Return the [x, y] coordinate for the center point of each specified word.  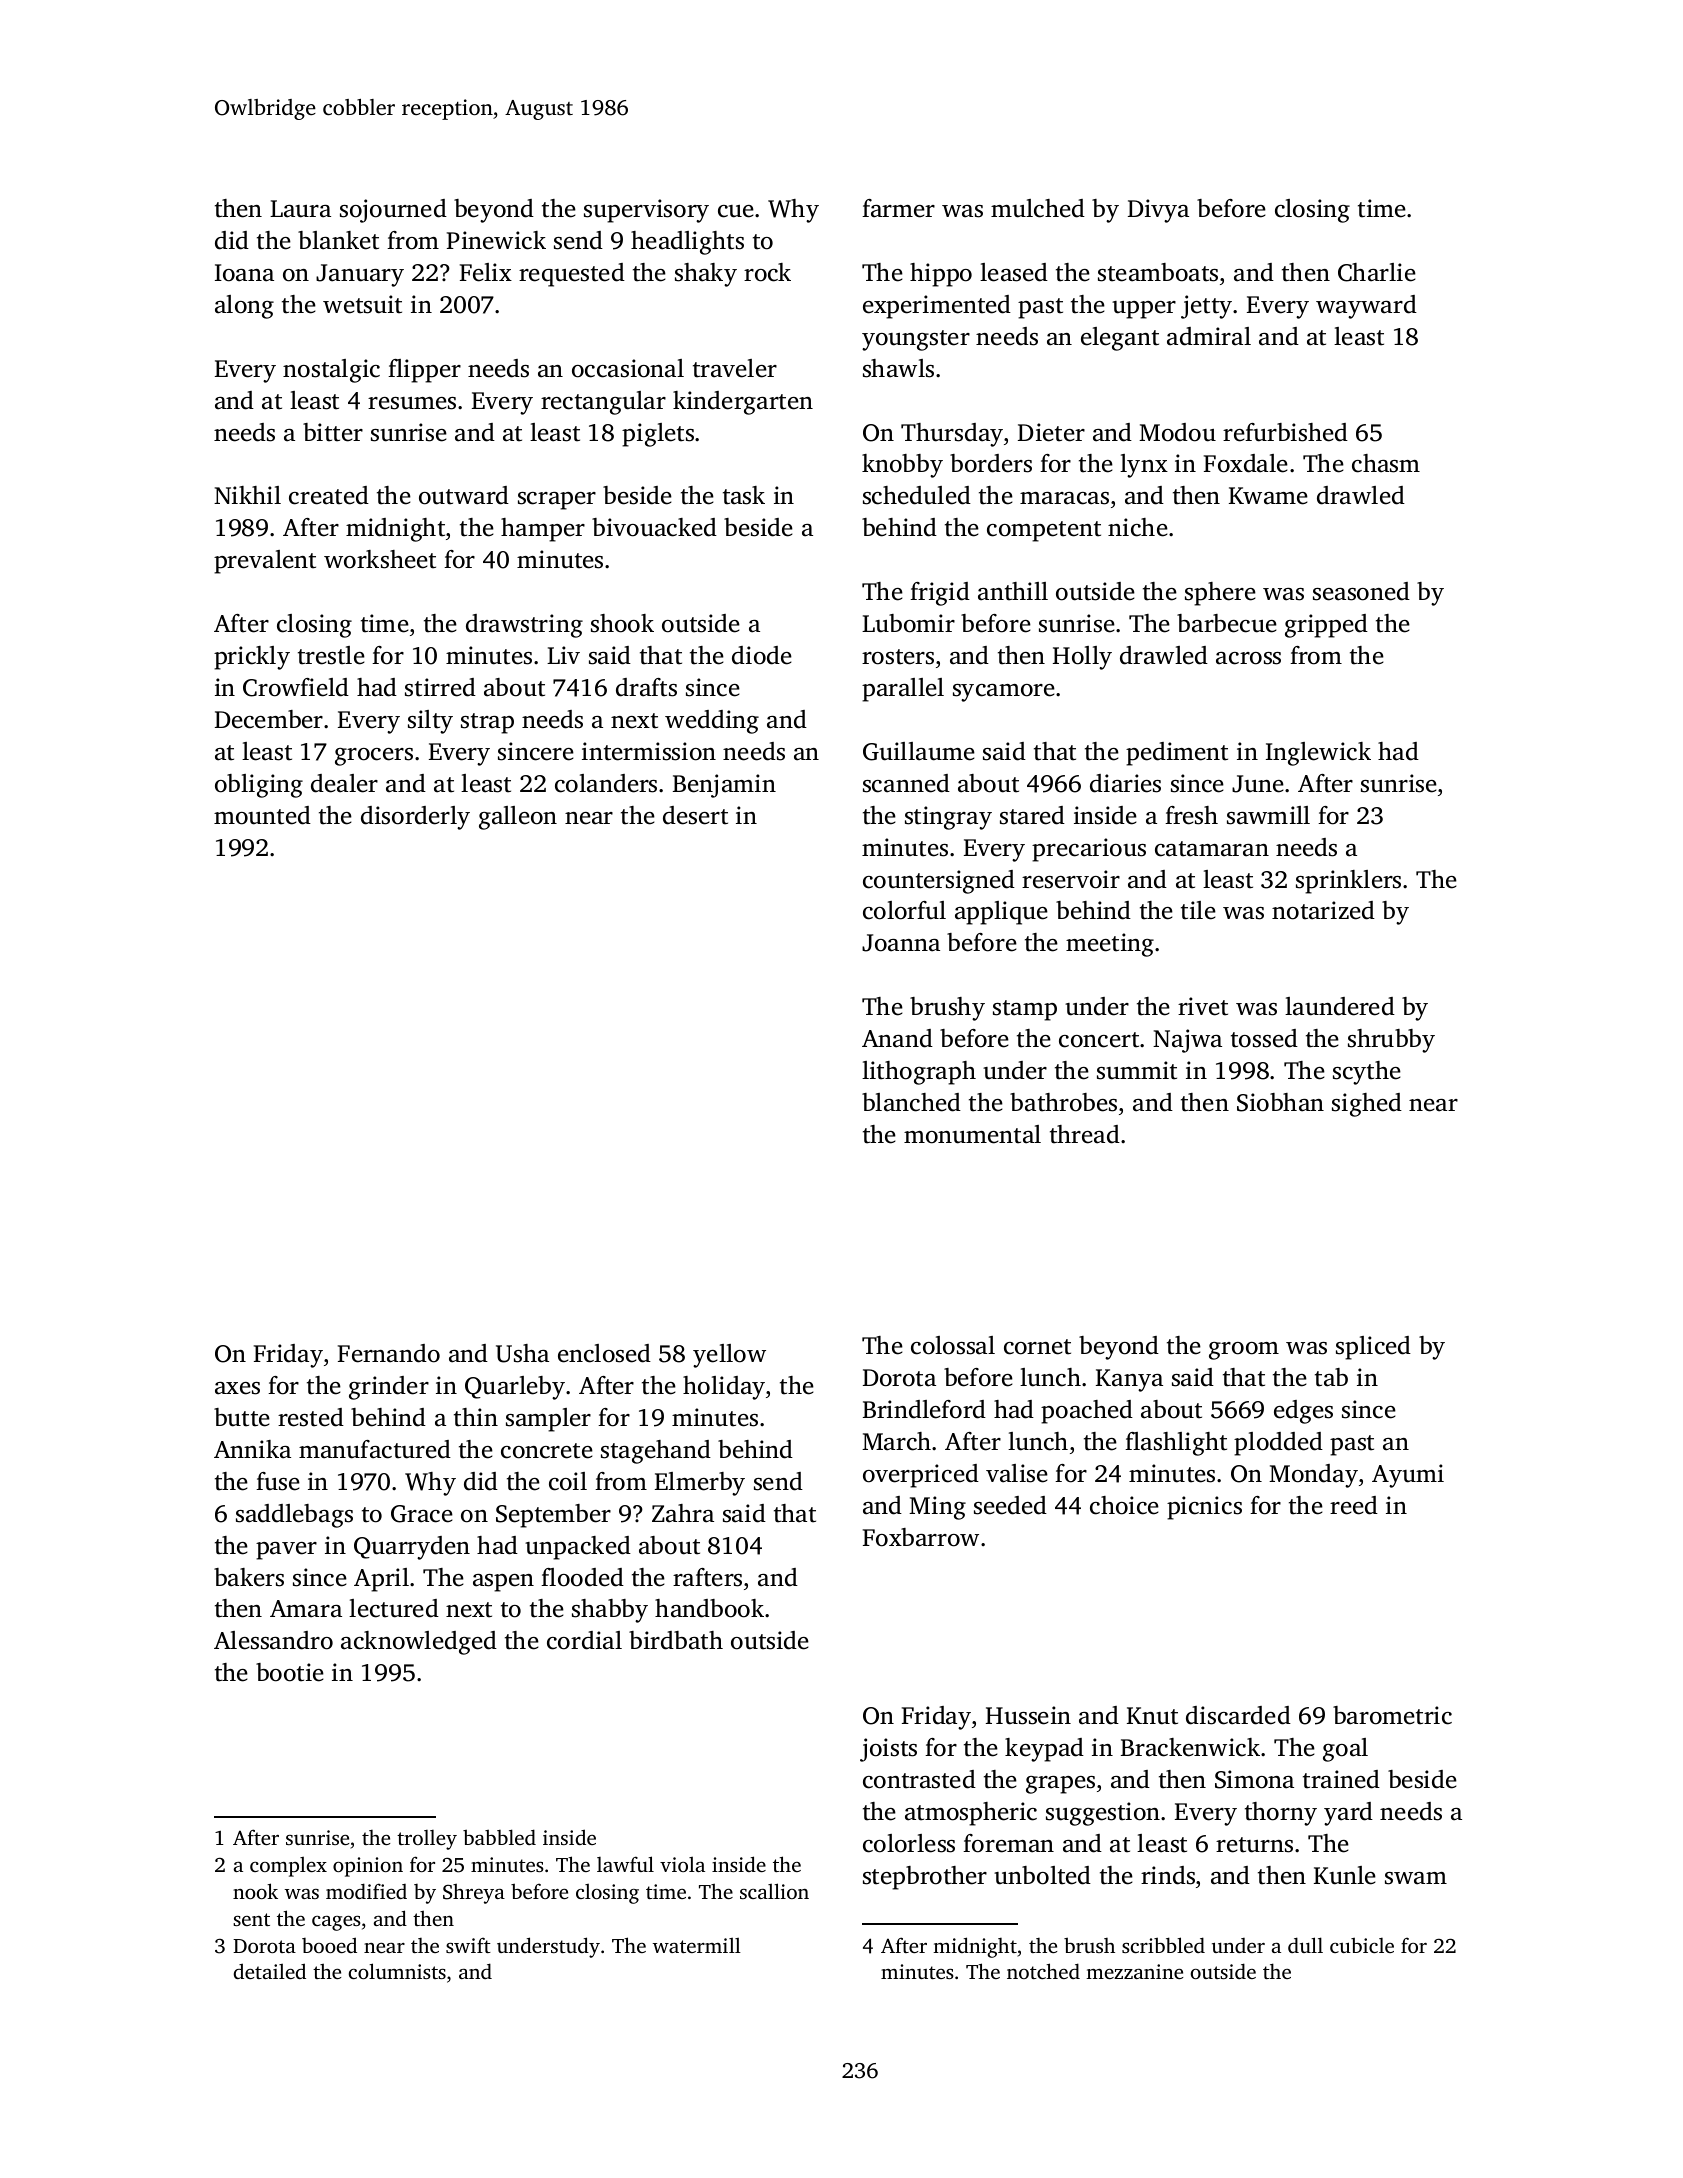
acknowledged [419, 1643]
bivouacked [654, 527]
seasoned [1361, 591]
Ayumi [1408, 1476]
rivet [1203, 1006]
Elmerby [700, 1484]
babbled [499, 1837]
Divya [1158, 211]
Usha [522, 1353]
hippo [941, 275]
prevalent [265, 562]
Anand [897, 1038]
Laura [300, 209]
